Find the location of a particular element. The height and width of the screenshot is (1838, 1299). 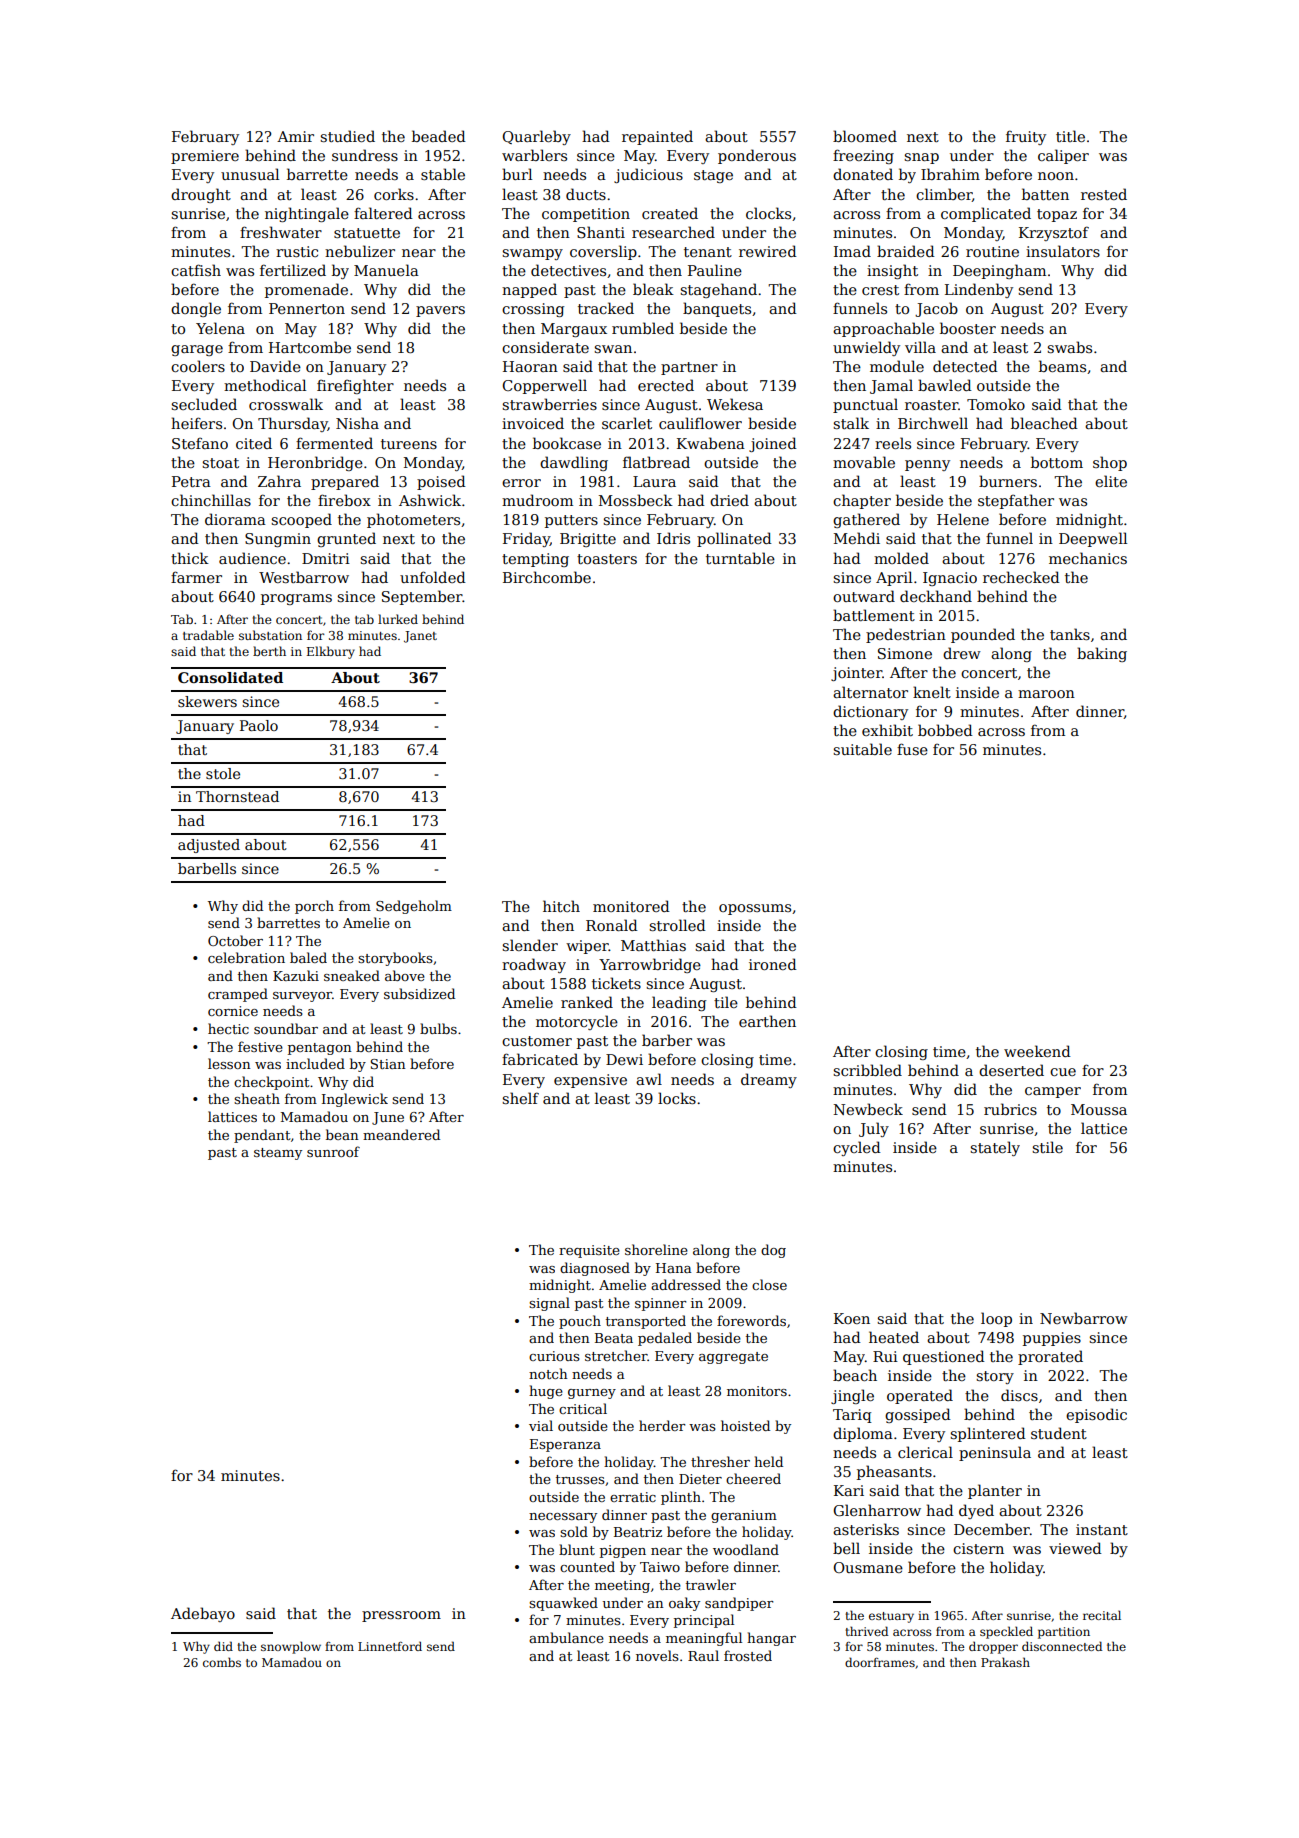

instant is located at coordinates (1102, 1529).
